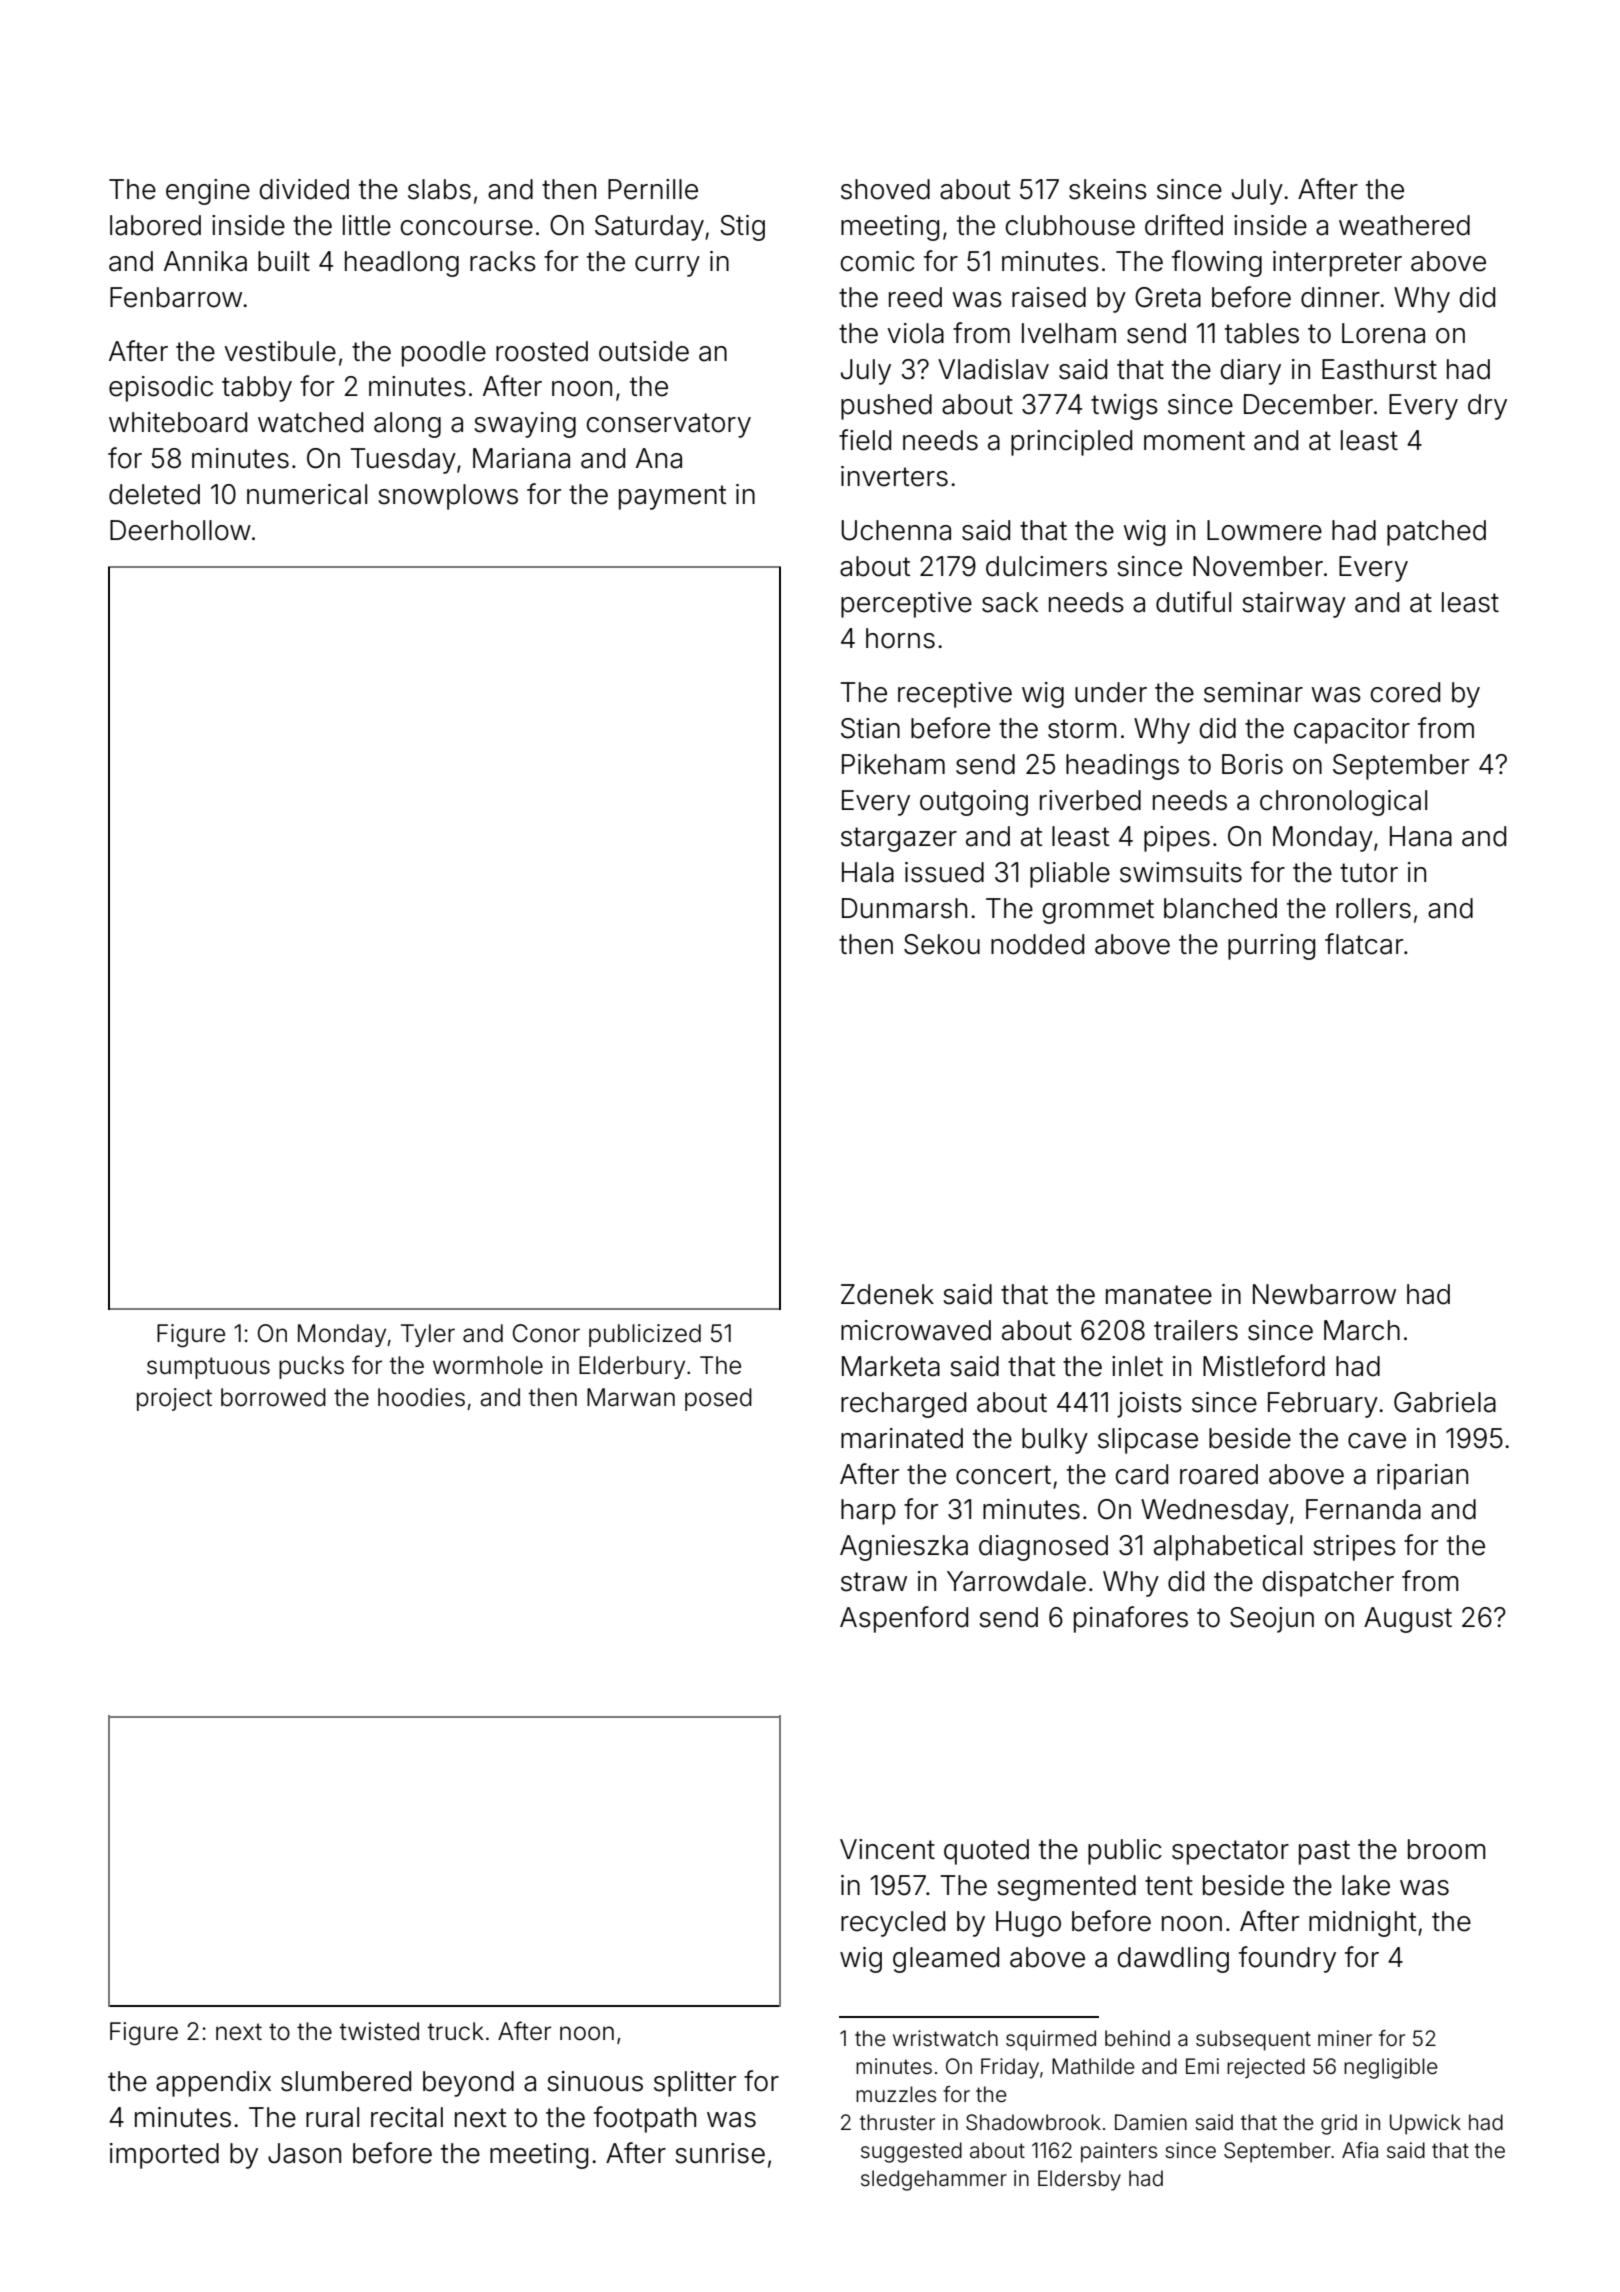 The width and height of the screenshot is (1620, 2292). Describe the element at coordinates (886, 407) in the screenshot. I see `pushed` at that location.
